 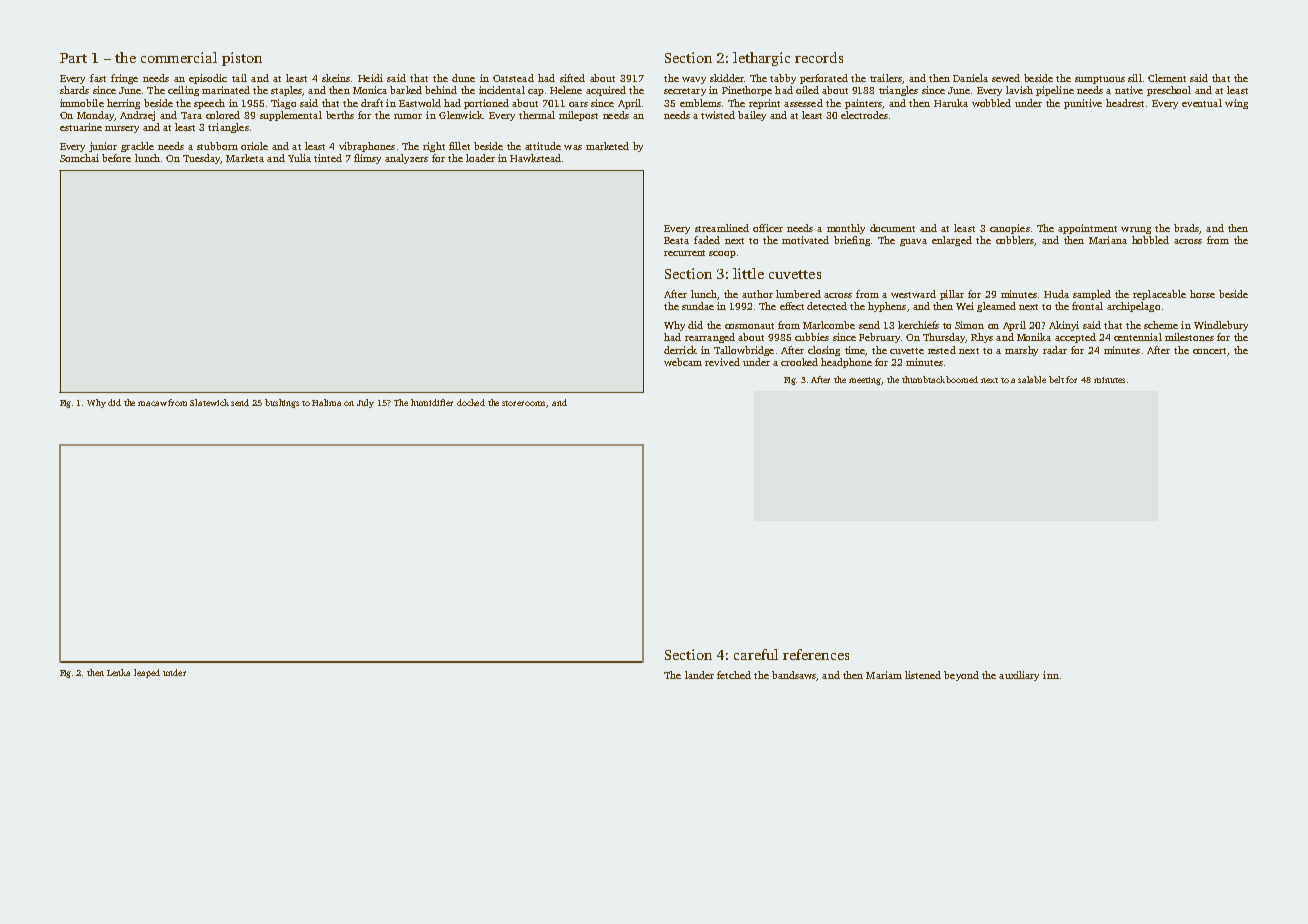 I want to click on docked, so click(x=471, y=402).
